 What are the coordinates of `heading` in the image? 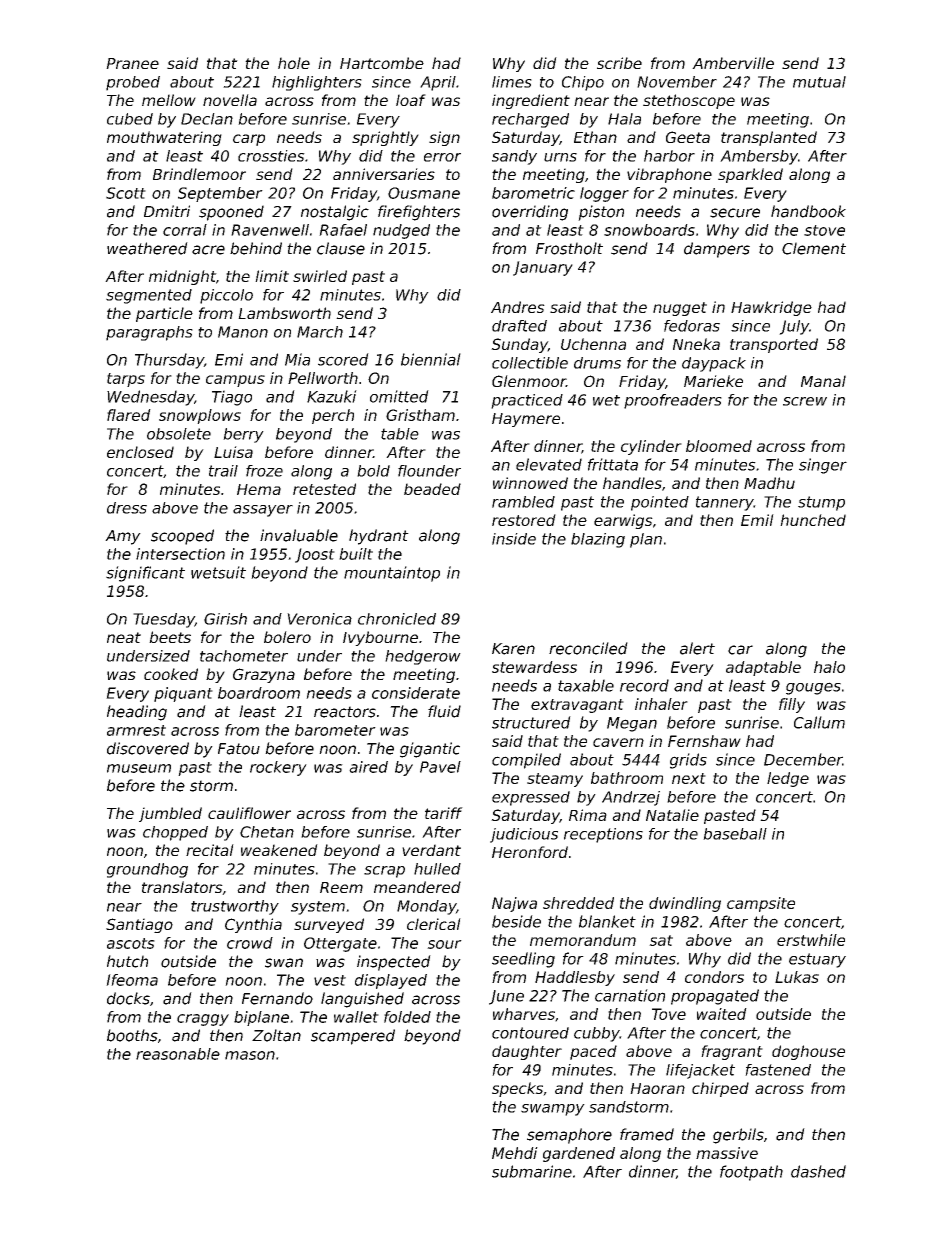 It's located at (137, 713).
